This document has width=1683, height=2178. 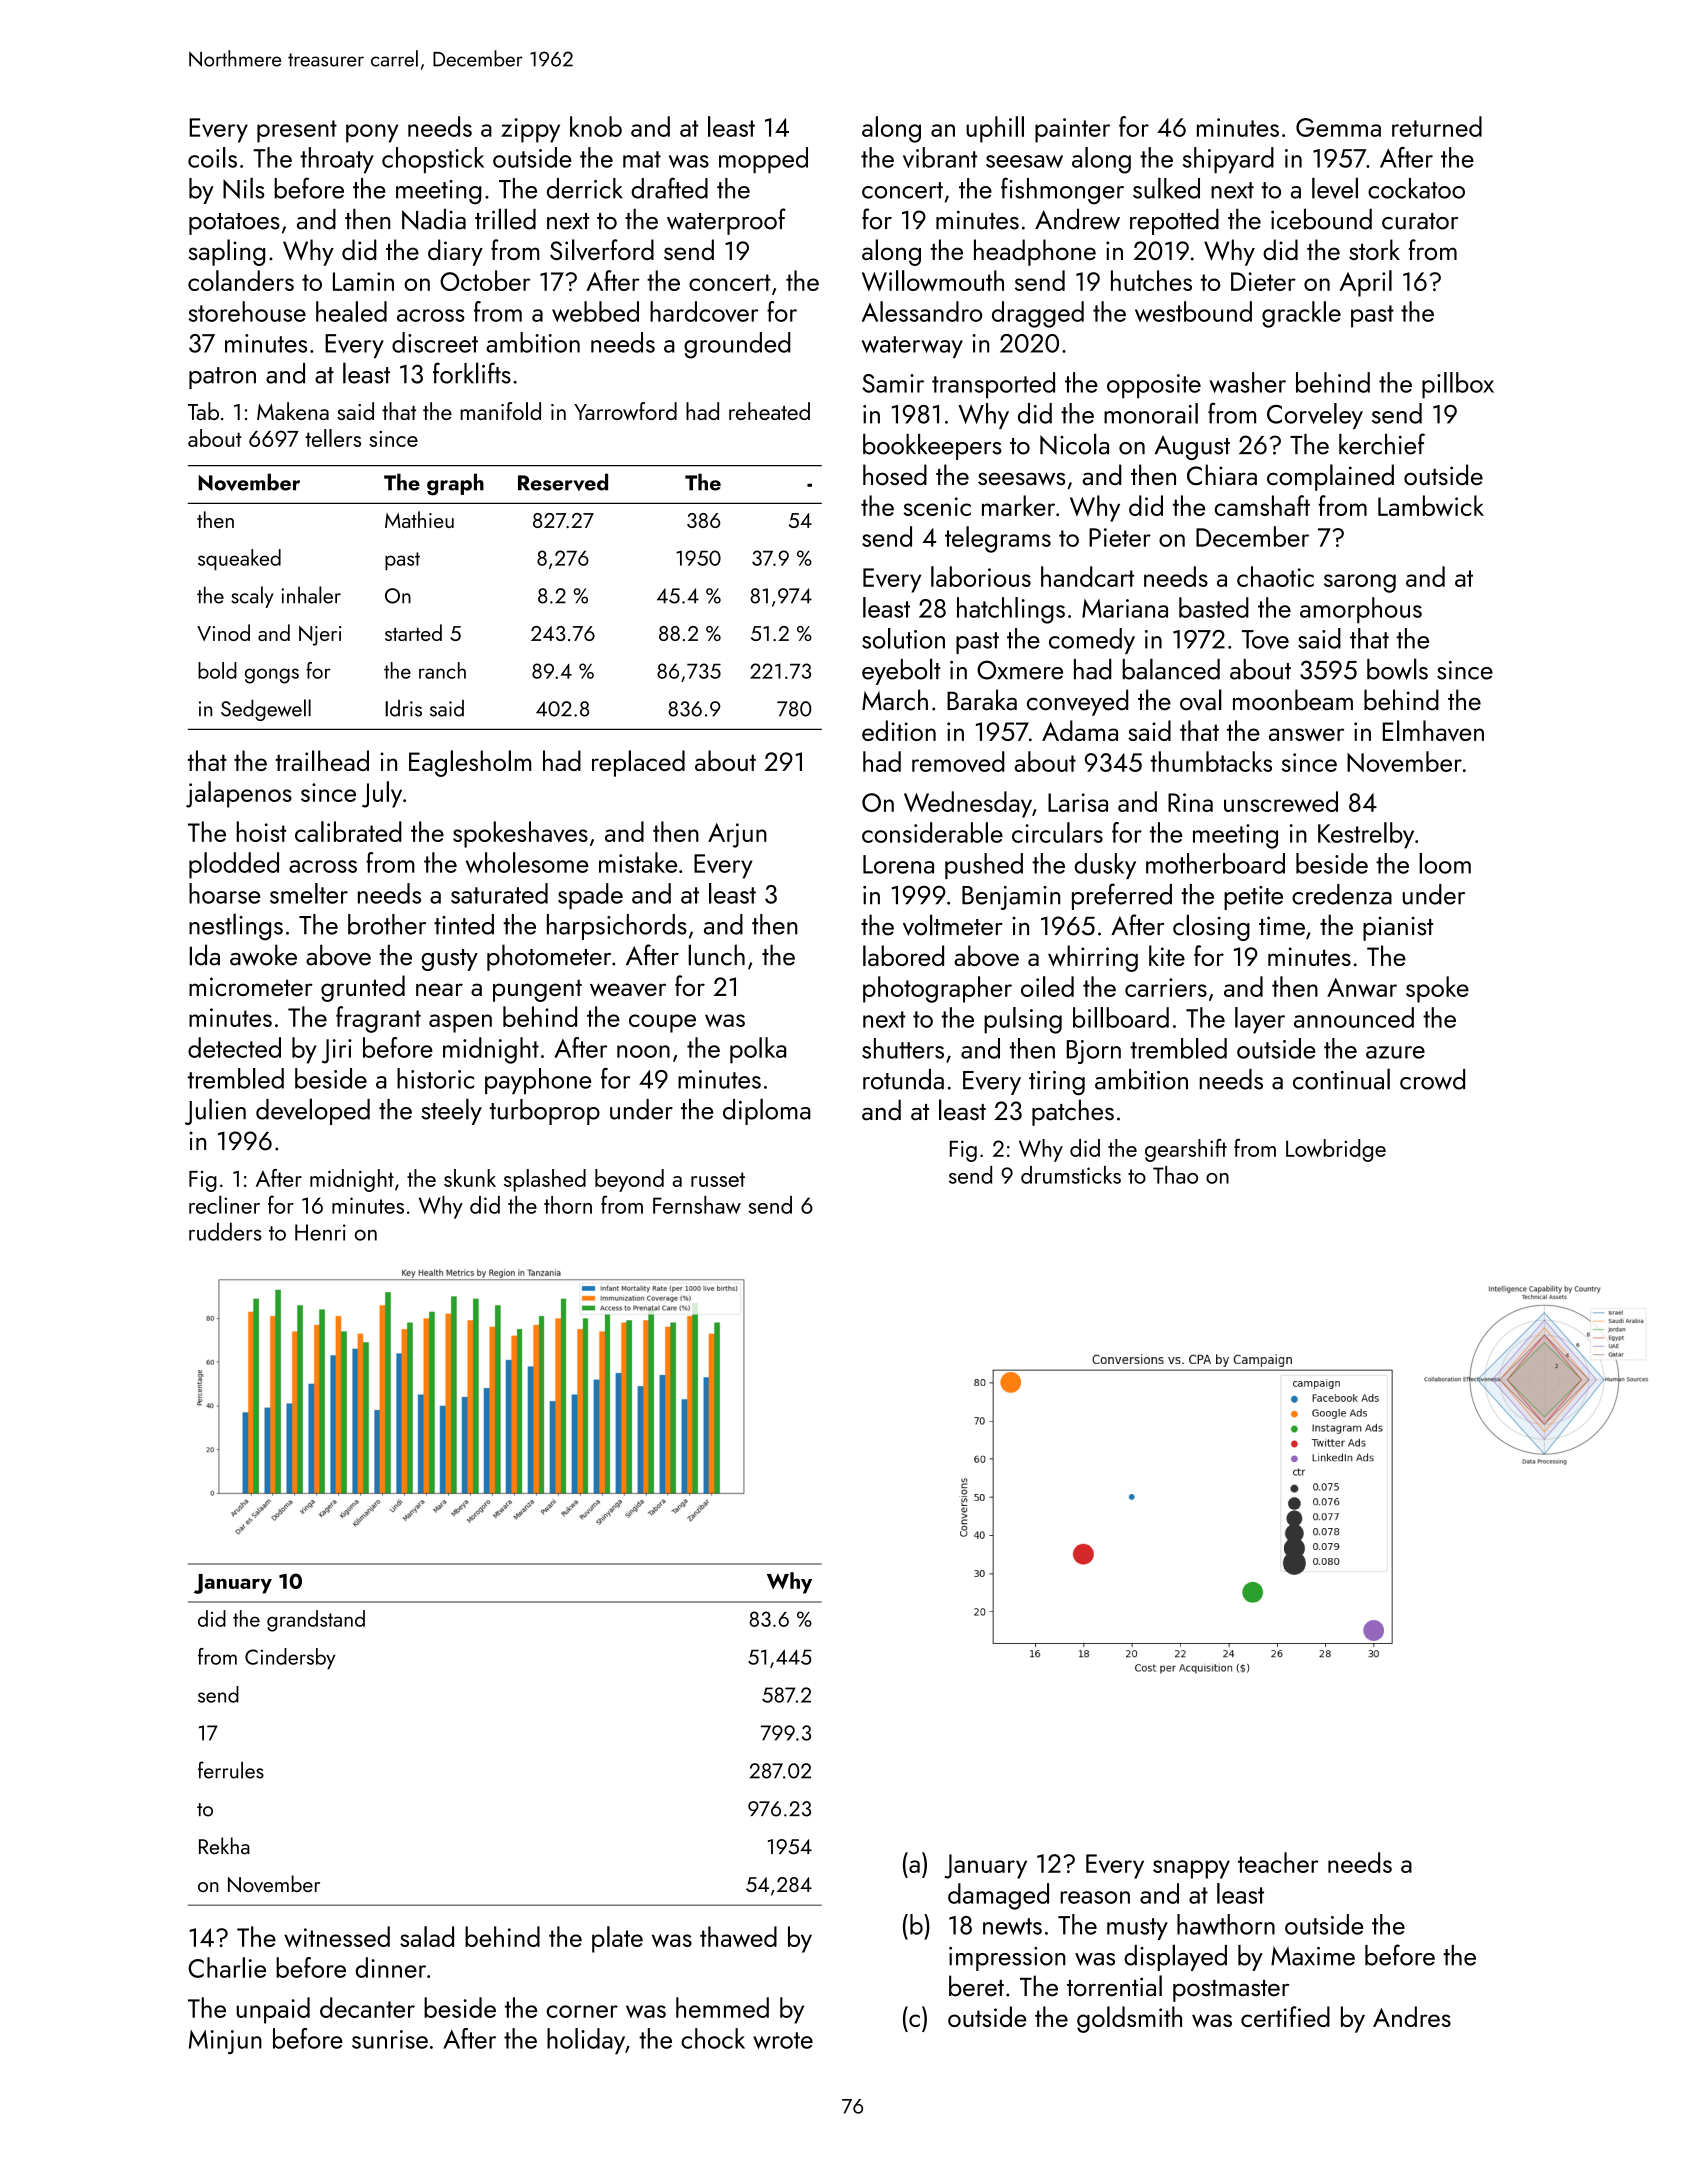 What do you see at coordinates (940, 157) in the document?
I see `vibrant` at bounding box center [940, 157].
